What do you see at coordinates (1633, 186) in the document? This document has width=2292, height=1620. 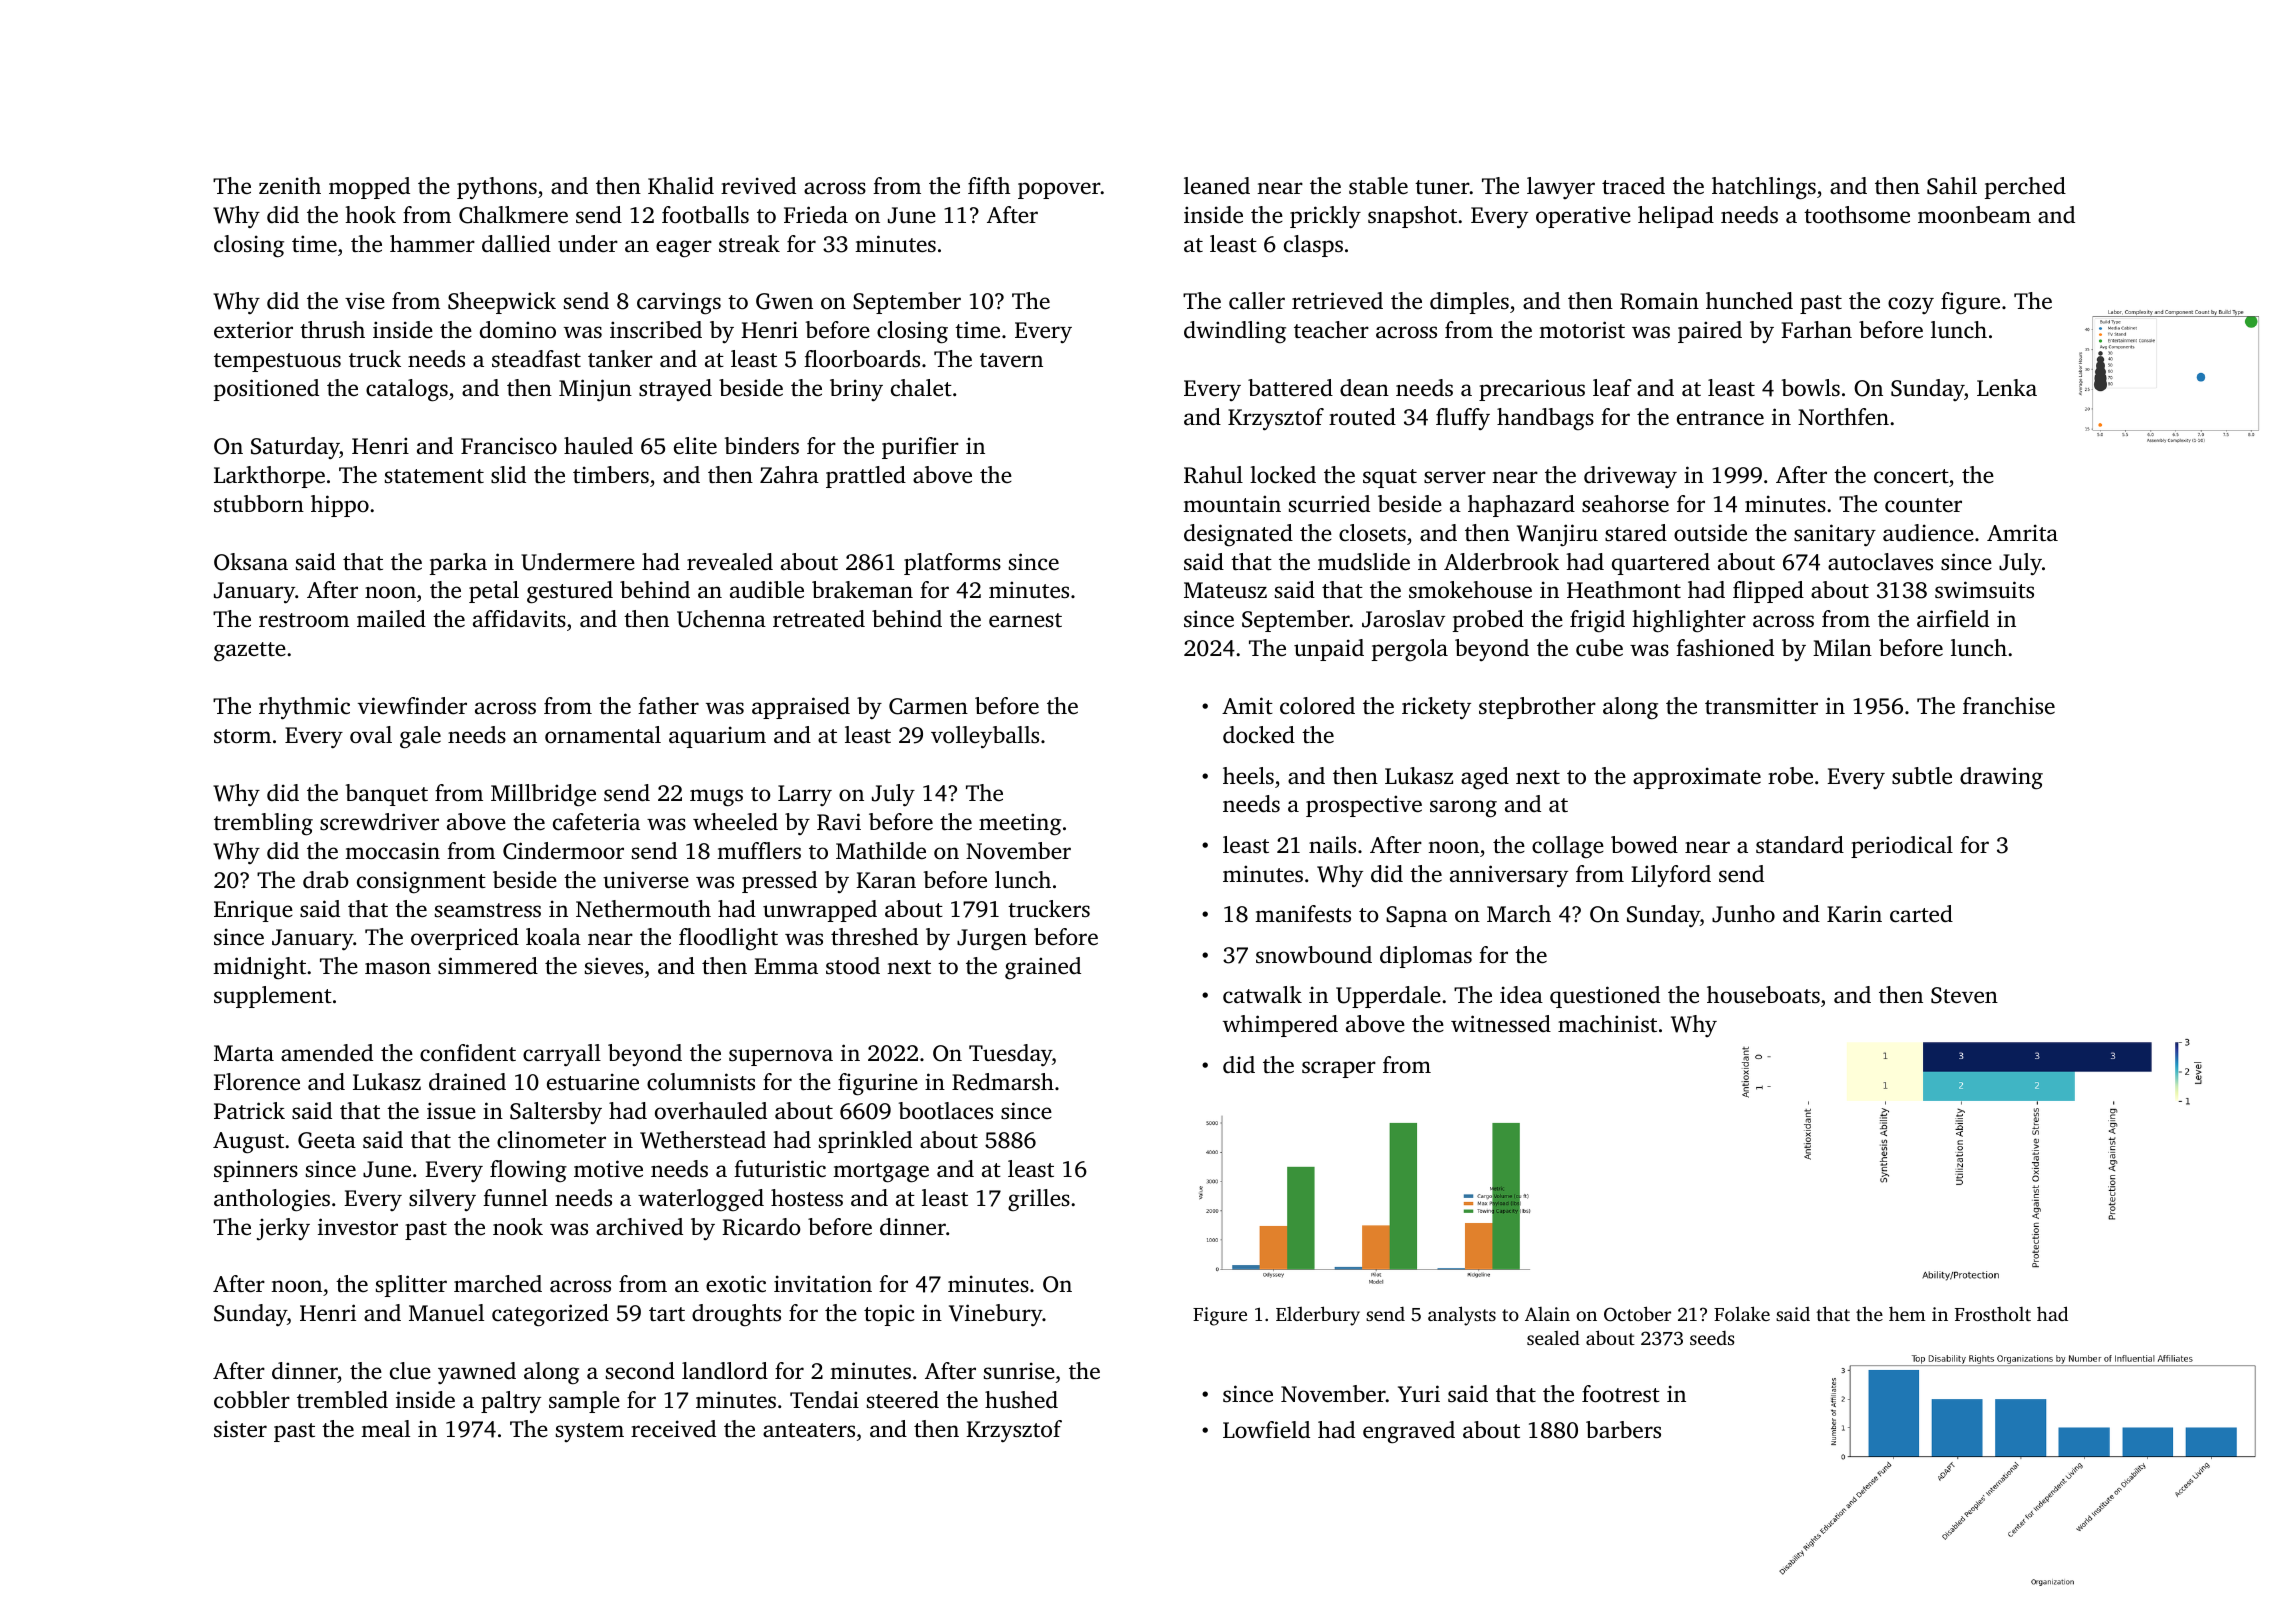 I see `traced` at bounding box center [1633, 186].
